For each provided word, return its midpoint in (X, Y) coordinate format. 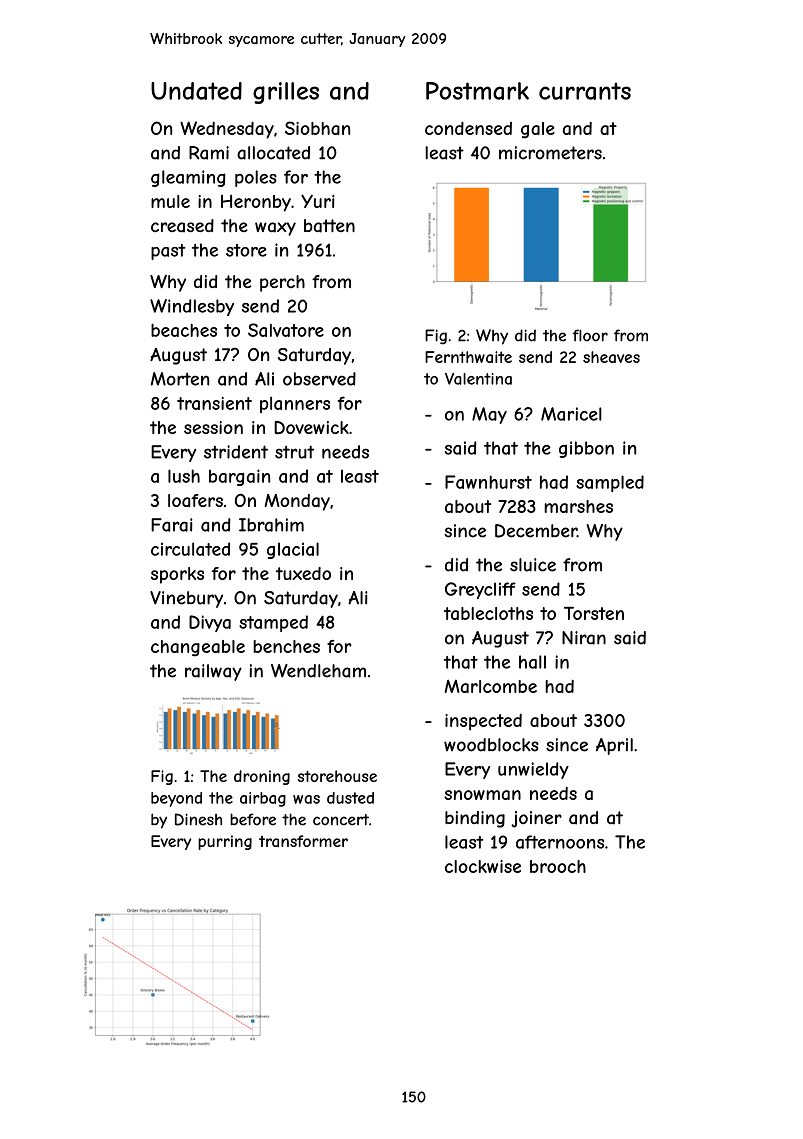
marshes (578, 506)
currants (585, 91)
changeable (198, 648)
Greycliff (480, 590)
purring (225, 842)
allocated (273, 153)
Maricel (571, 414)
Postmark (477, 91)
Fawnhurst (488, 482)
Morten (180, 379)
